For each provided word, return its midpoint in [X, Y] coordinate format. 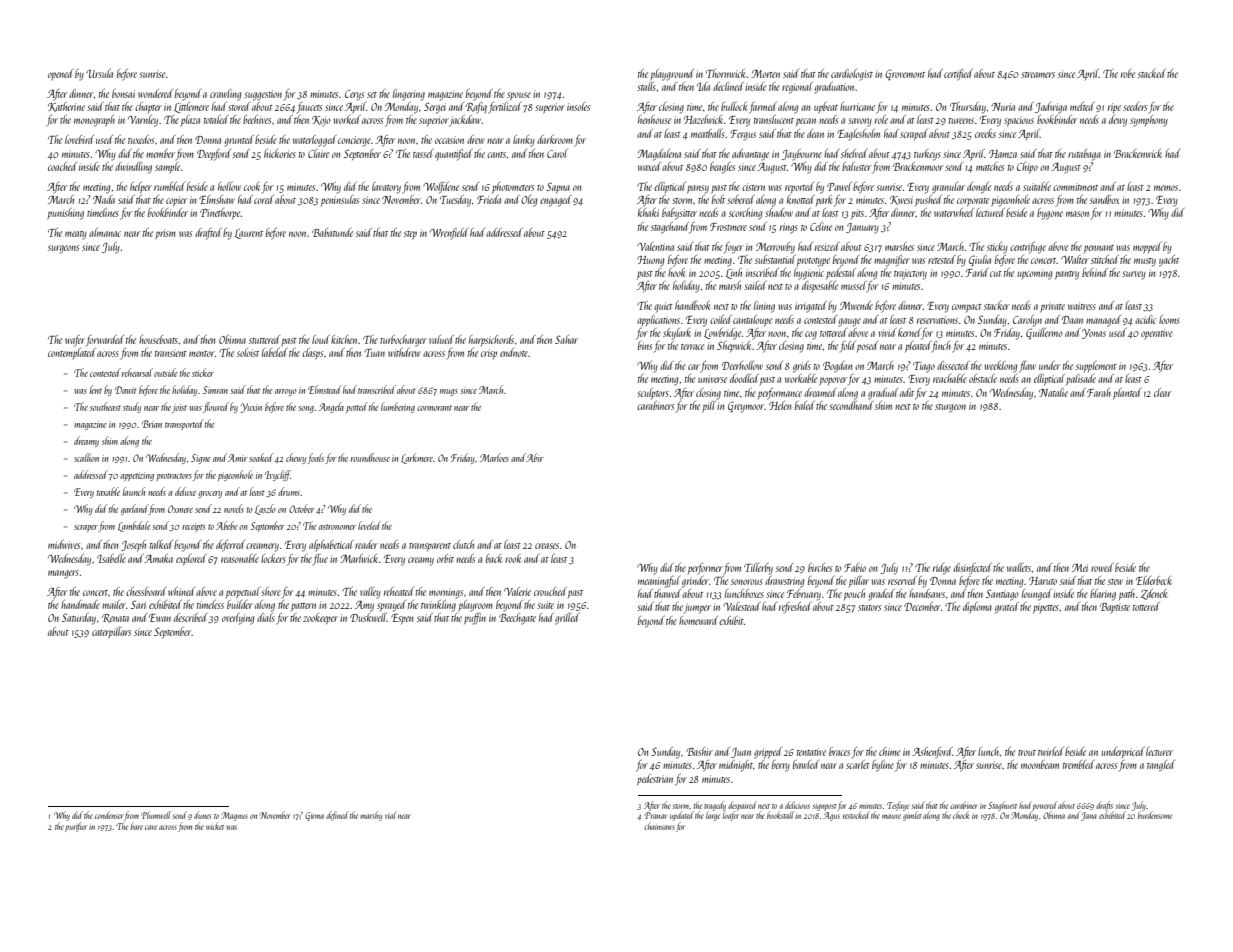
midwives [64, 544]
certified [958, 75]
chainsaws [659, 826]
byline [883, 766]
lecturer [1159, 751]
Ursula [99, 73]
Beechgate [517, 619]
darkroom [555, 139]
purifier [75, 827]
